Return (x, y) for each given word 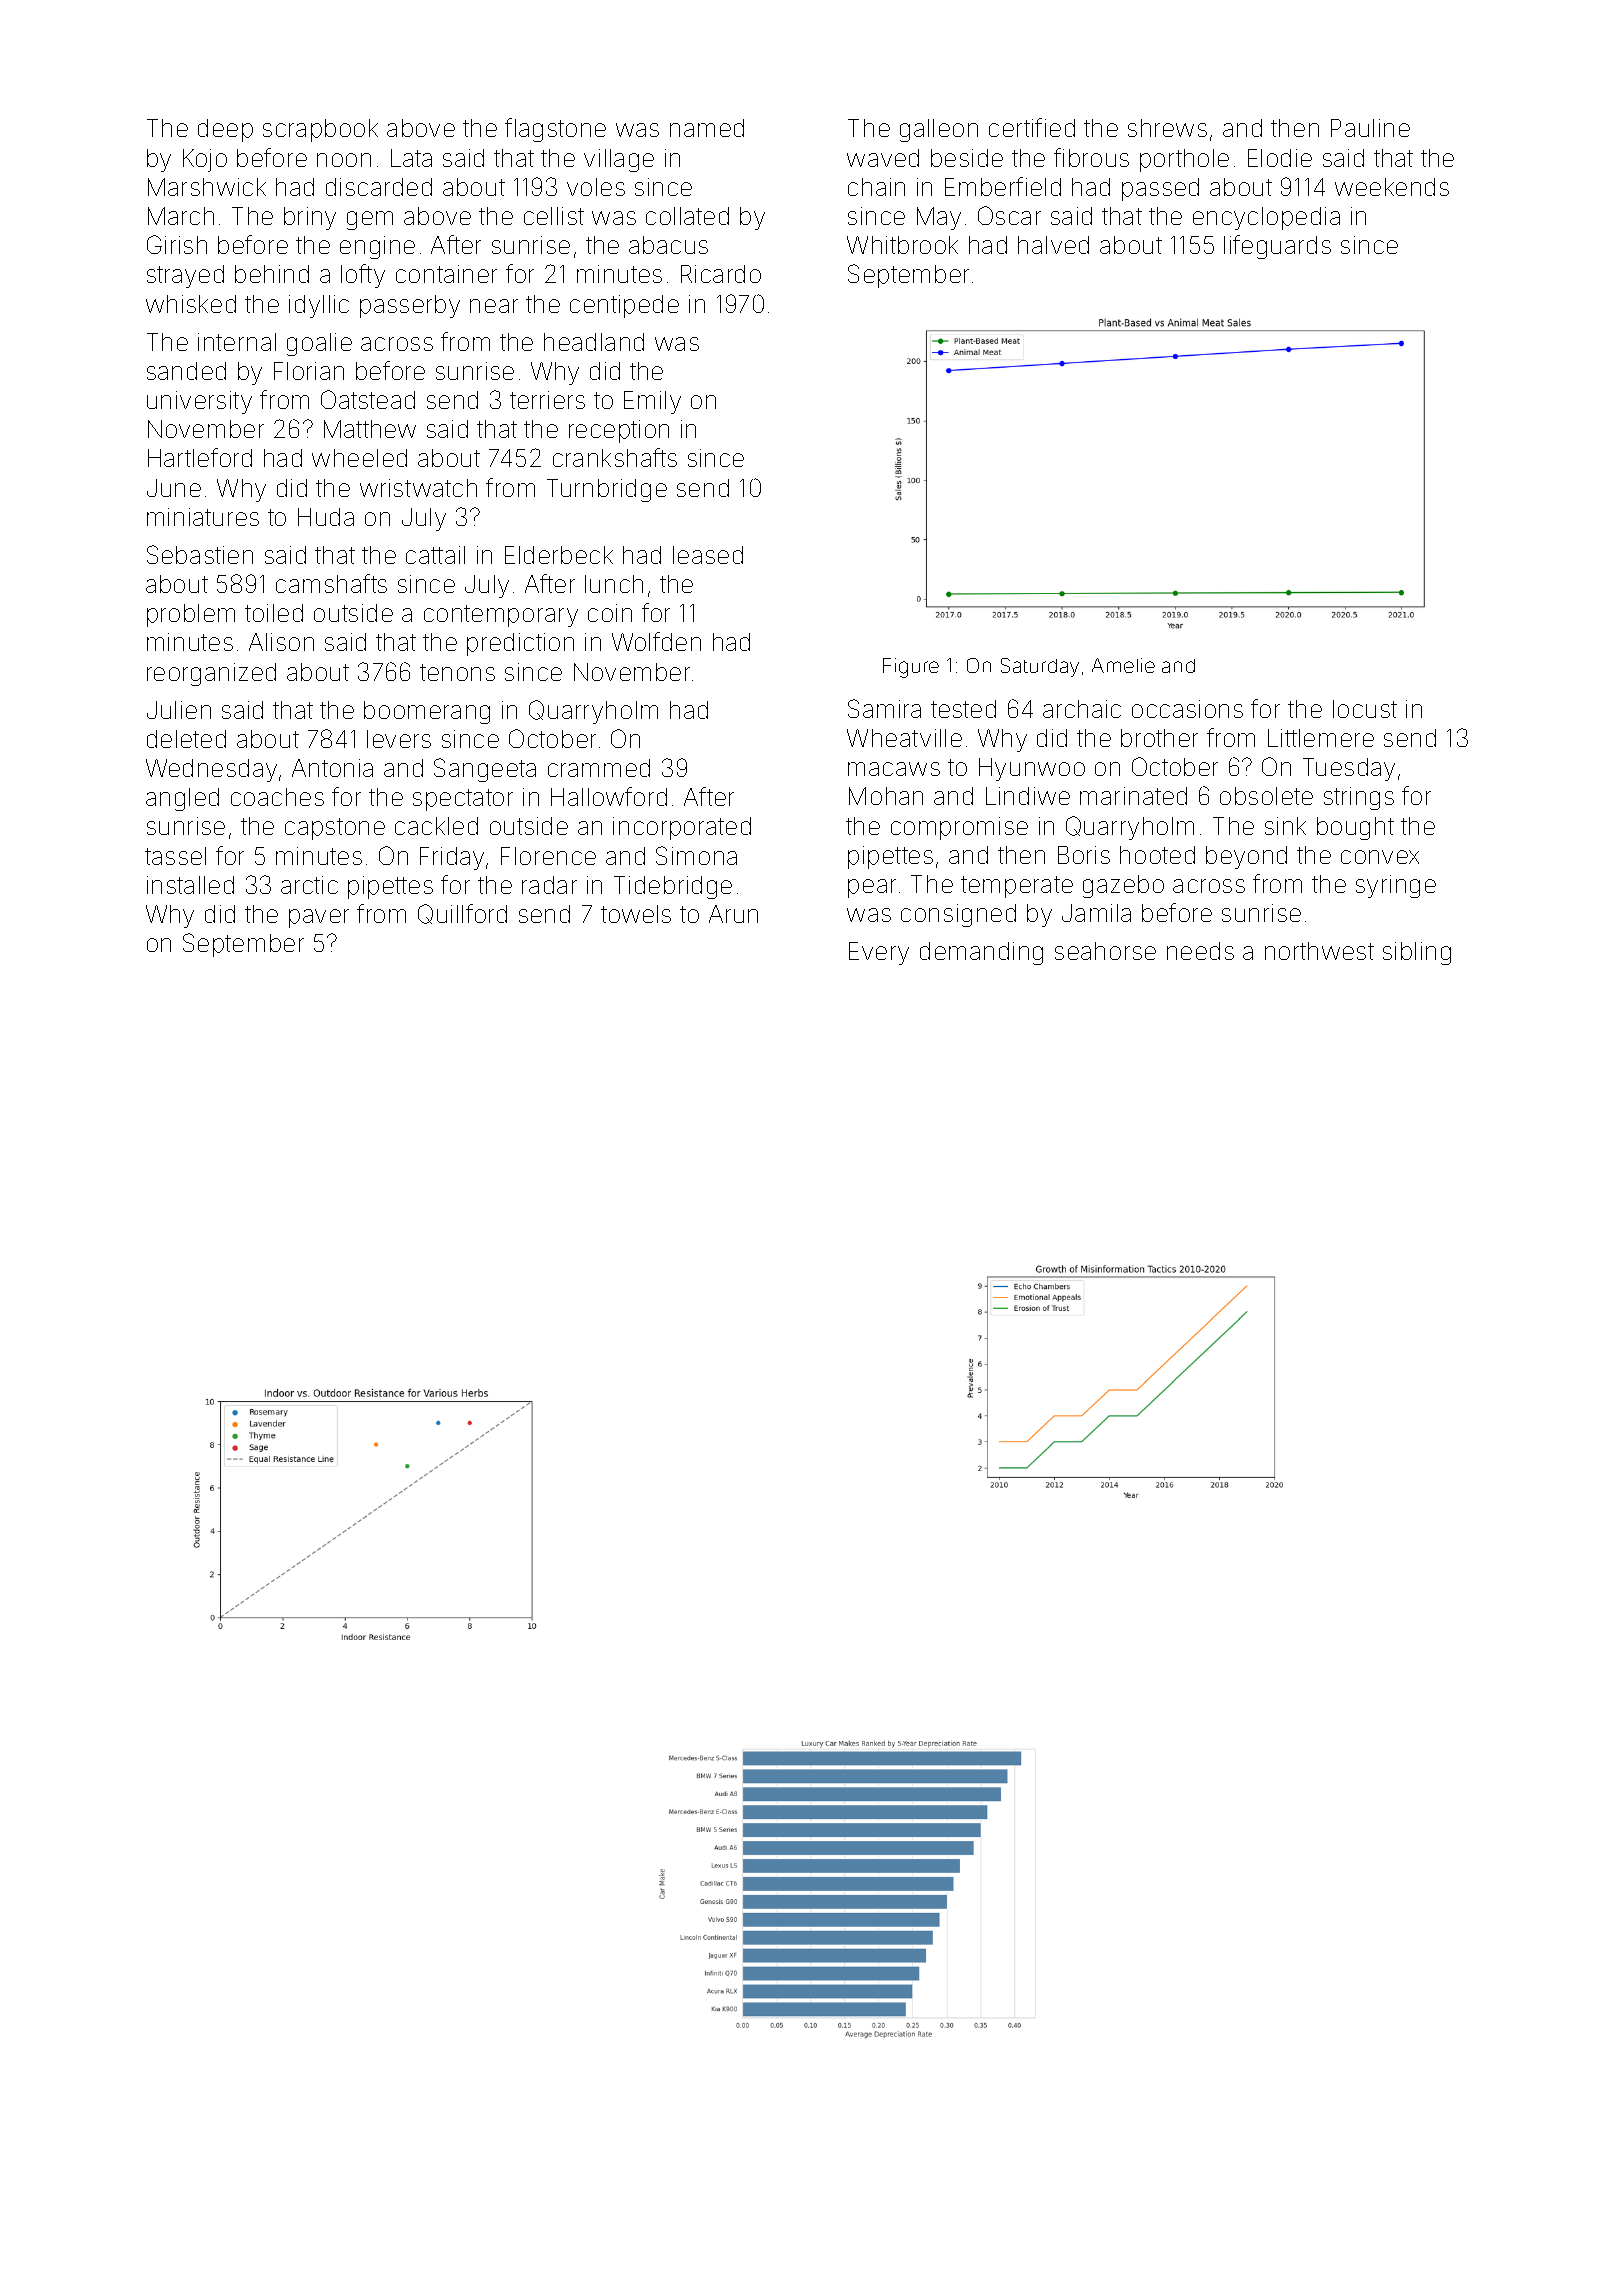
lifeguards (1277, 247)
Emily (652, 402)
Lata (411, 158)
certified (1032, 127)
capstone (335, 829)
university (199, 402)
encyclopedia (1266, 218)
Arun (733, 914)
